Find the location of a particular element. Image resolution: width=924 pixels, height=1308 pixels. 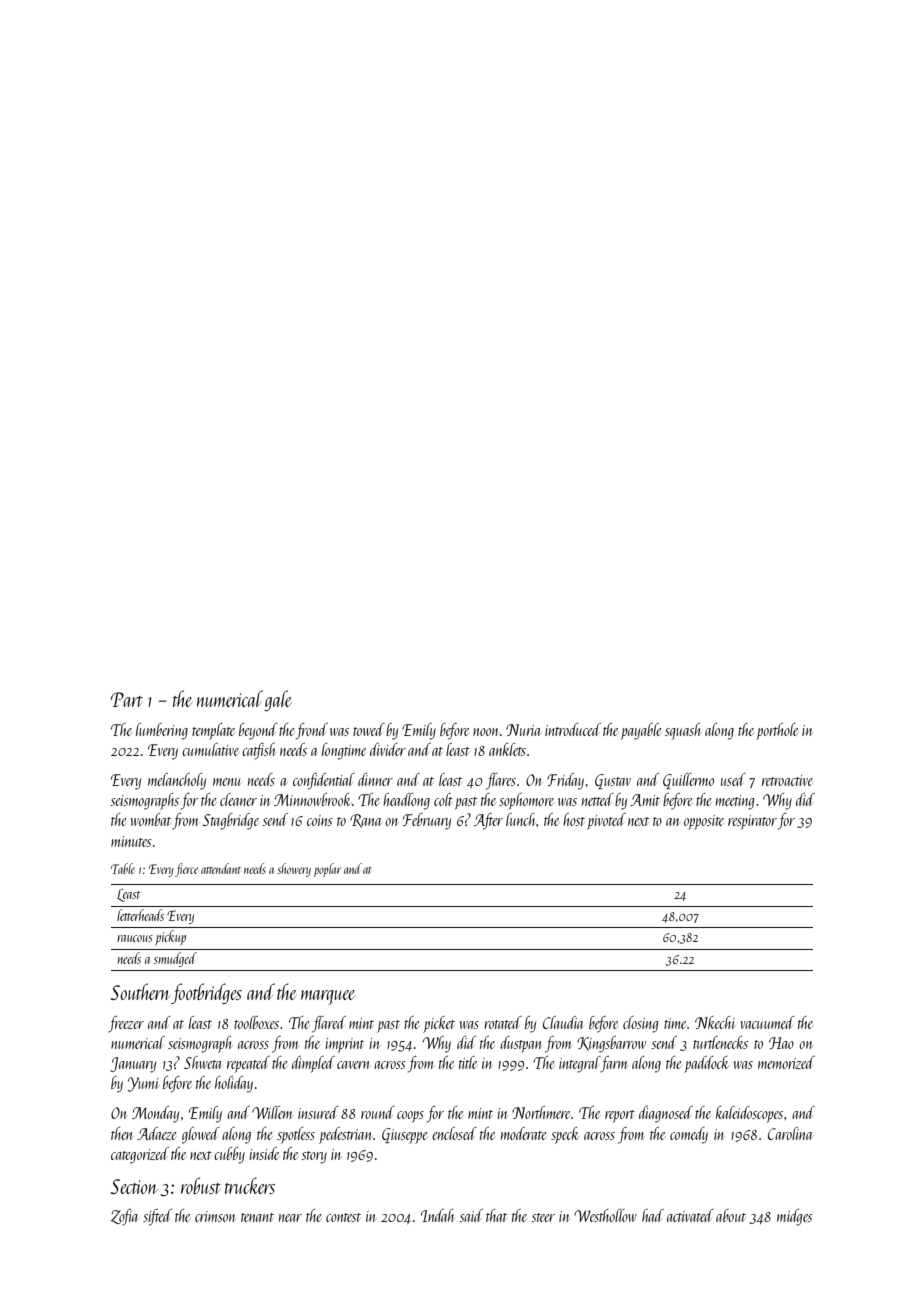

crimson is located at coordinates (215, 1216).
